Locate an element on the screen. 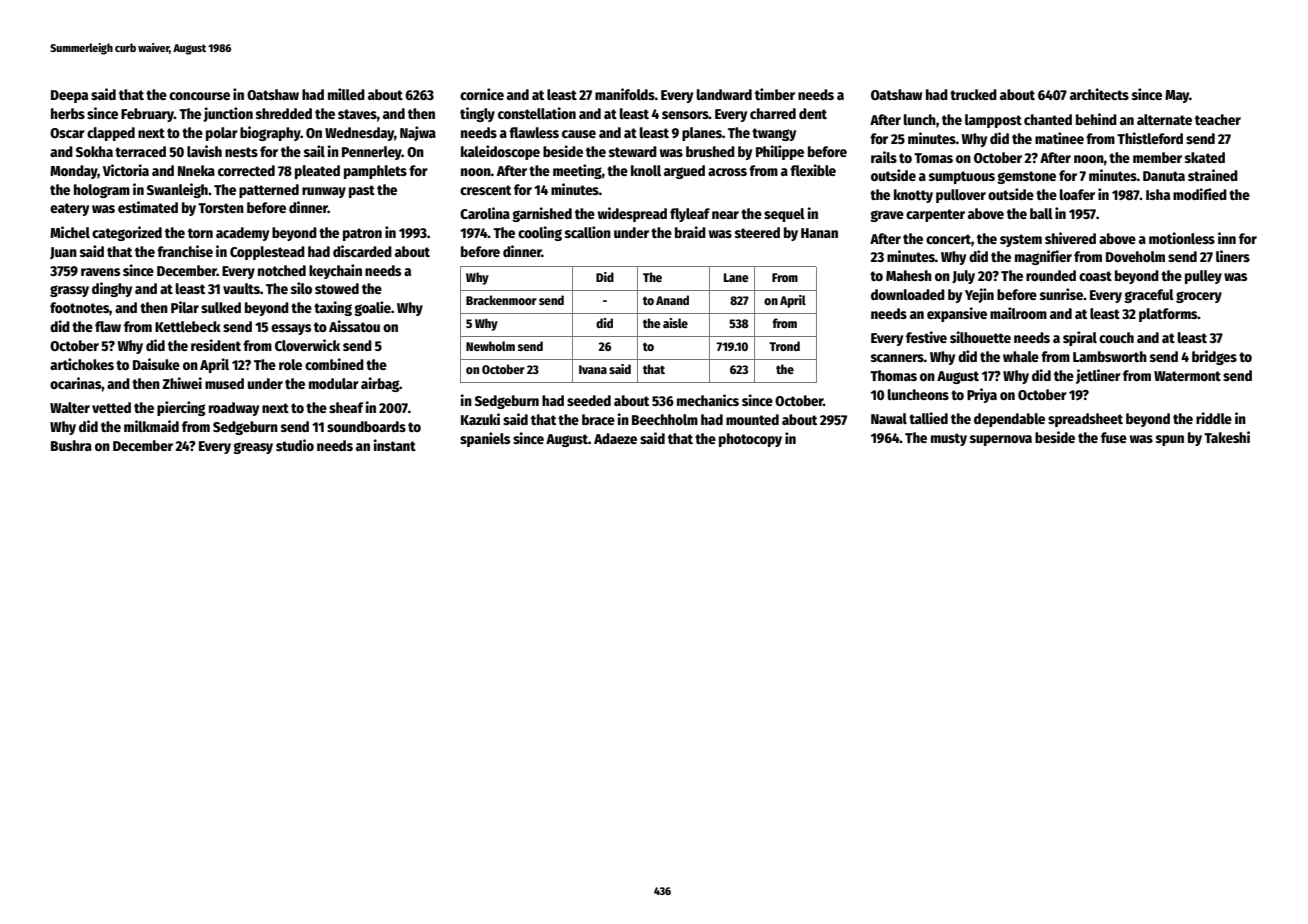  concourse is located at coordinates (199, 96).
